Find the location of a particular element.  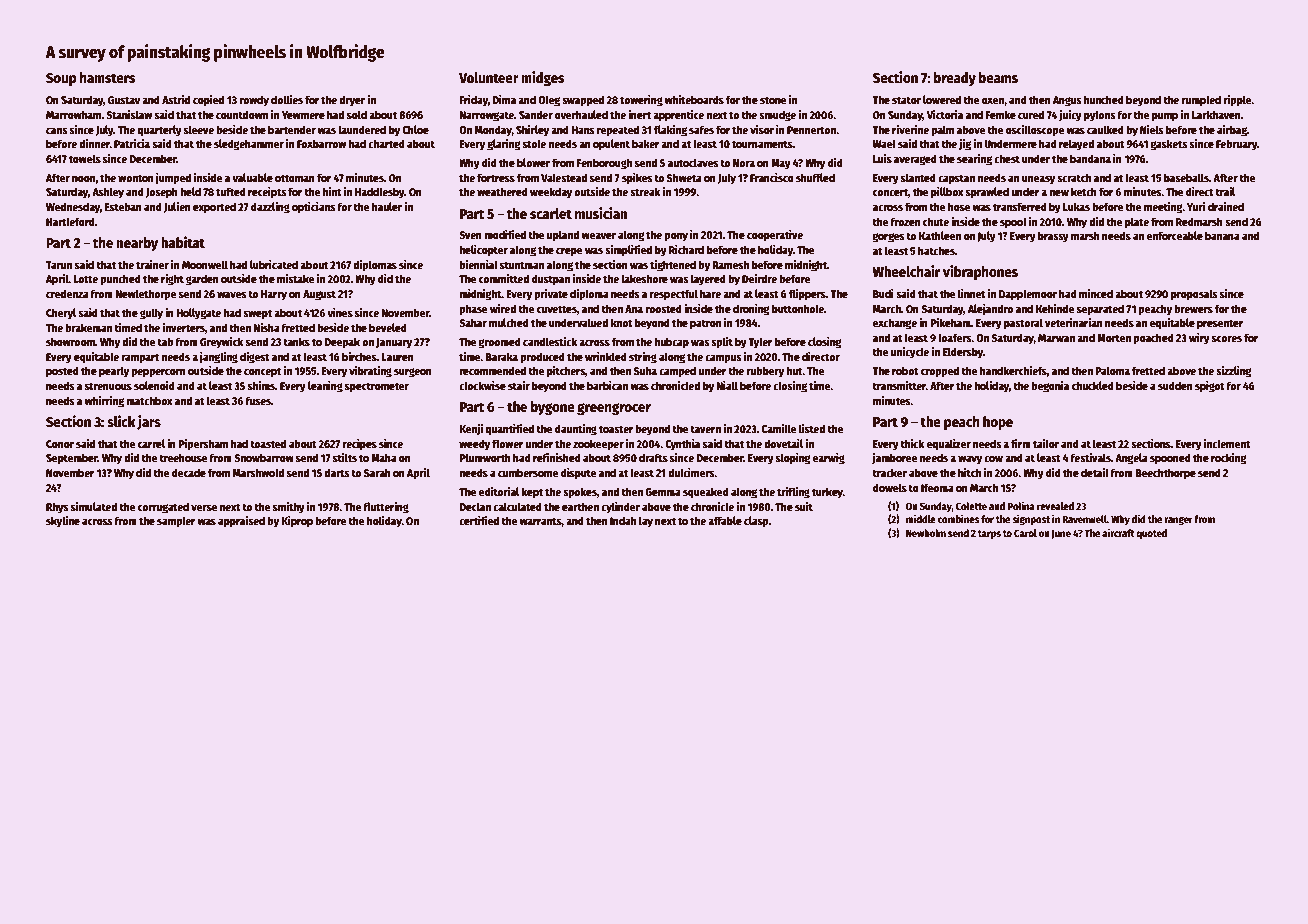

beams is located at coordinates (998, 77).
